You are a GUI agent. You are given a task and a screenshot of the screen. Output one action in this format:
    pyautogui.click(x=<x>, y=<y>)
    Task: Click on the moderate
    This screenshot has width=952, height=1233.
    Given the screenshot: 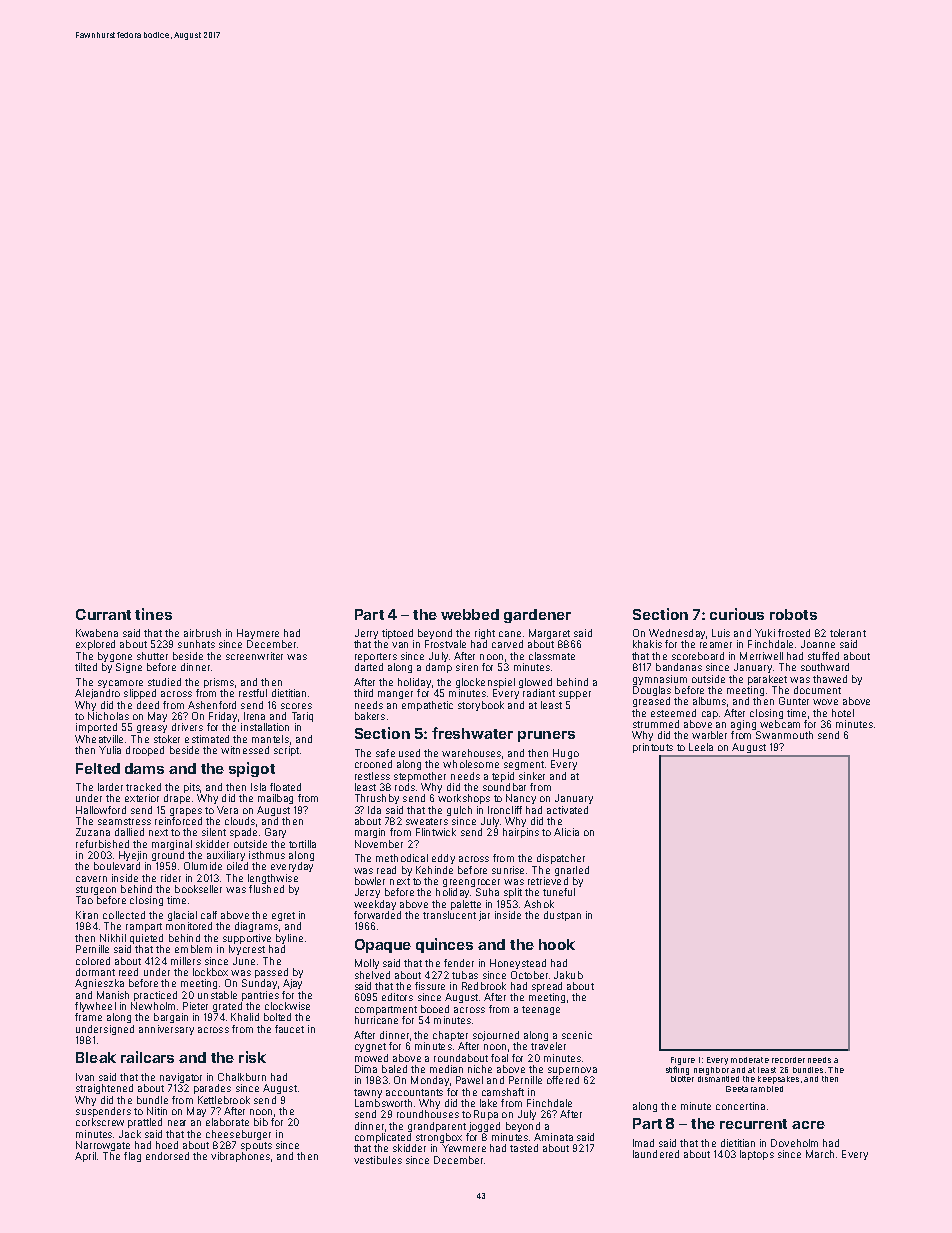 What is the action you would take?
    pyautogui.click(x=750, y=1060)
